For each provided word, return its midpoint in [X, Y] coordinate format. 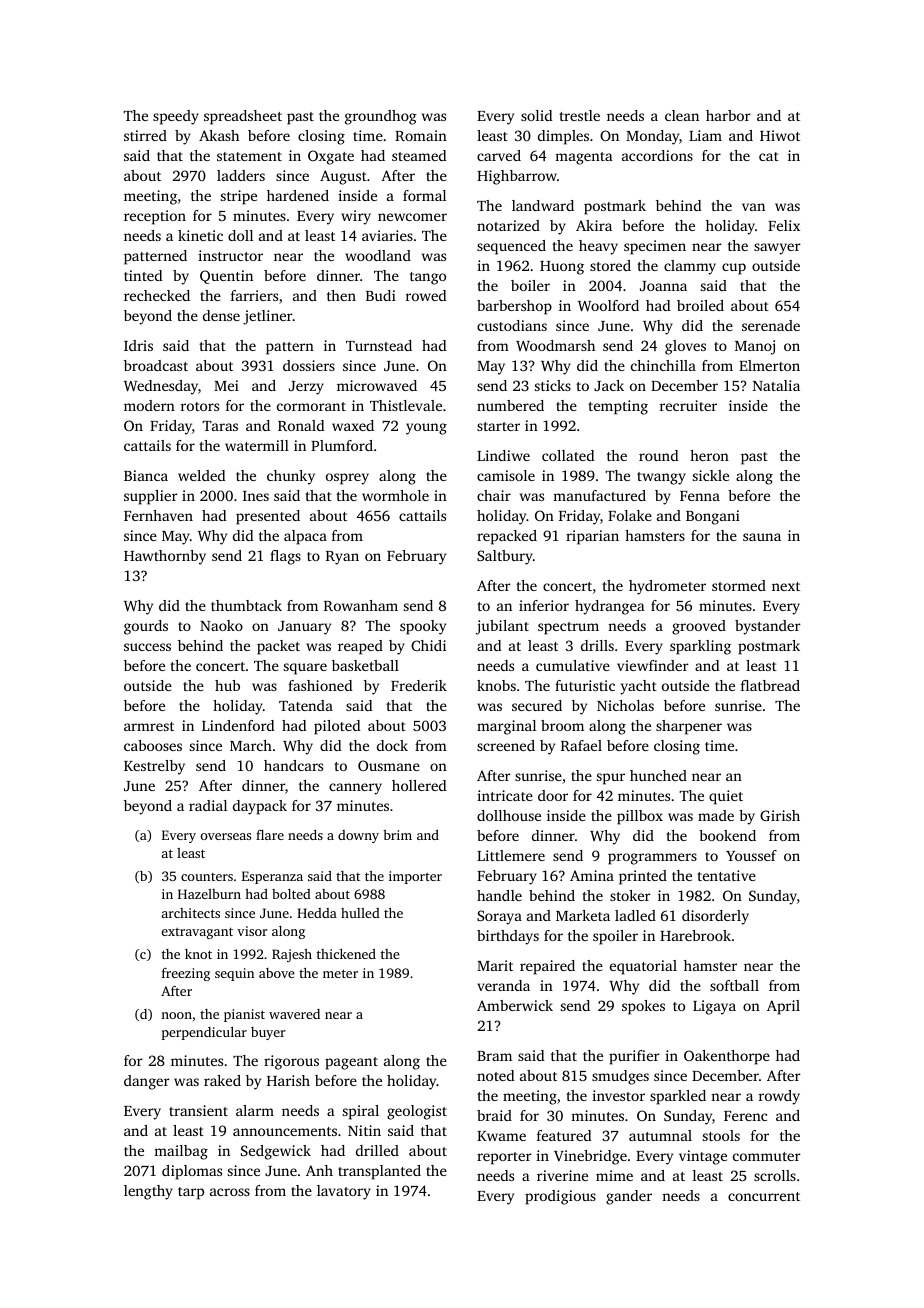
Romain [421, 135]
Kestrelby [154, 767]
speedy [176, 117]
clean [682, 115]
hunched [658, 775]
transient [198, 1110]
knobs [496, 685]
